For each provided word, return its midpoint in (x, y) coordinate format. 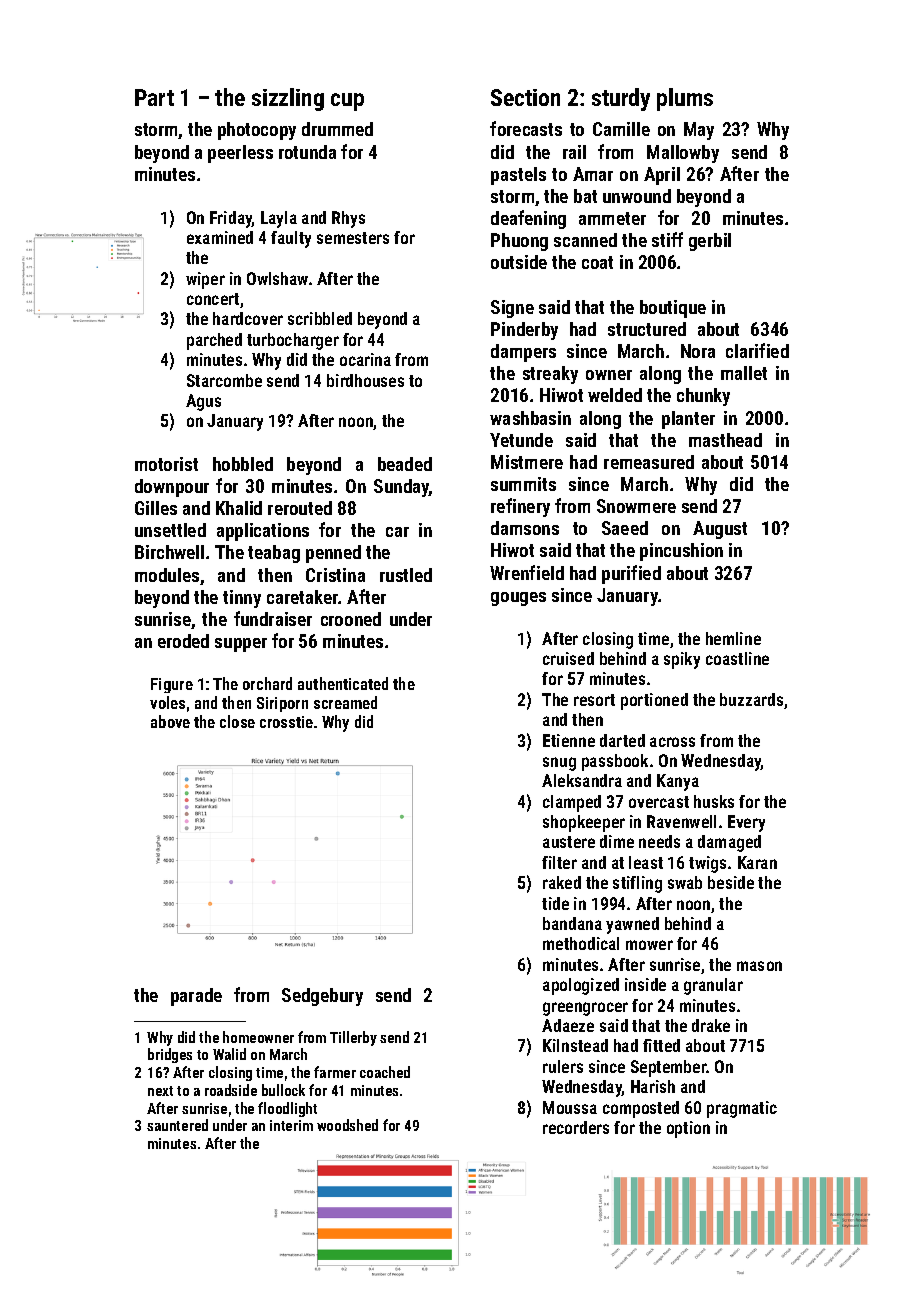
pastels (518, 176)
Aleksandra (582, 780)
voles (167, 702)
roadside (231, 1090)
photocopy (257, 131)
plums (685, 99)
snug (559, 764)
